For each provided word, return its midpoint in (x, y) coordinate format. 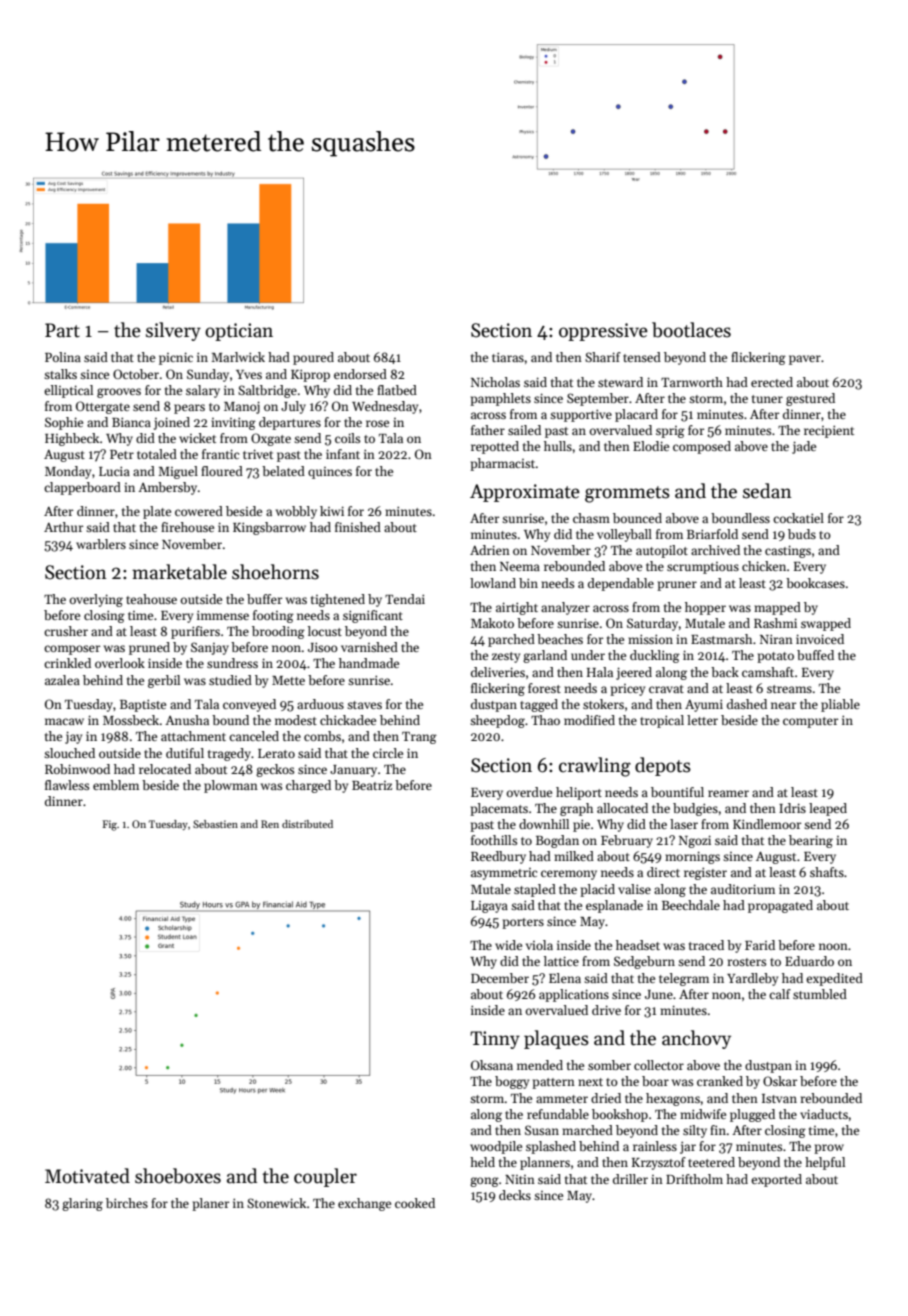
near (783, 705)
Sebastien (215, 824)
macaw (64, 721)
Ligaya (489, 907)
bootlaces (691, 330)
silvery (173, 331)
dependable (621, 584)
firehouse (187, 527)
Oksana (492, 1065)
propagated (780, 906)
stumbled (820, 994)
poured (313, 358)
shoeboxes (178, 1176)
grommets (627, 494)
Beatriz (372, 785)
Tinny (495, 1040)
